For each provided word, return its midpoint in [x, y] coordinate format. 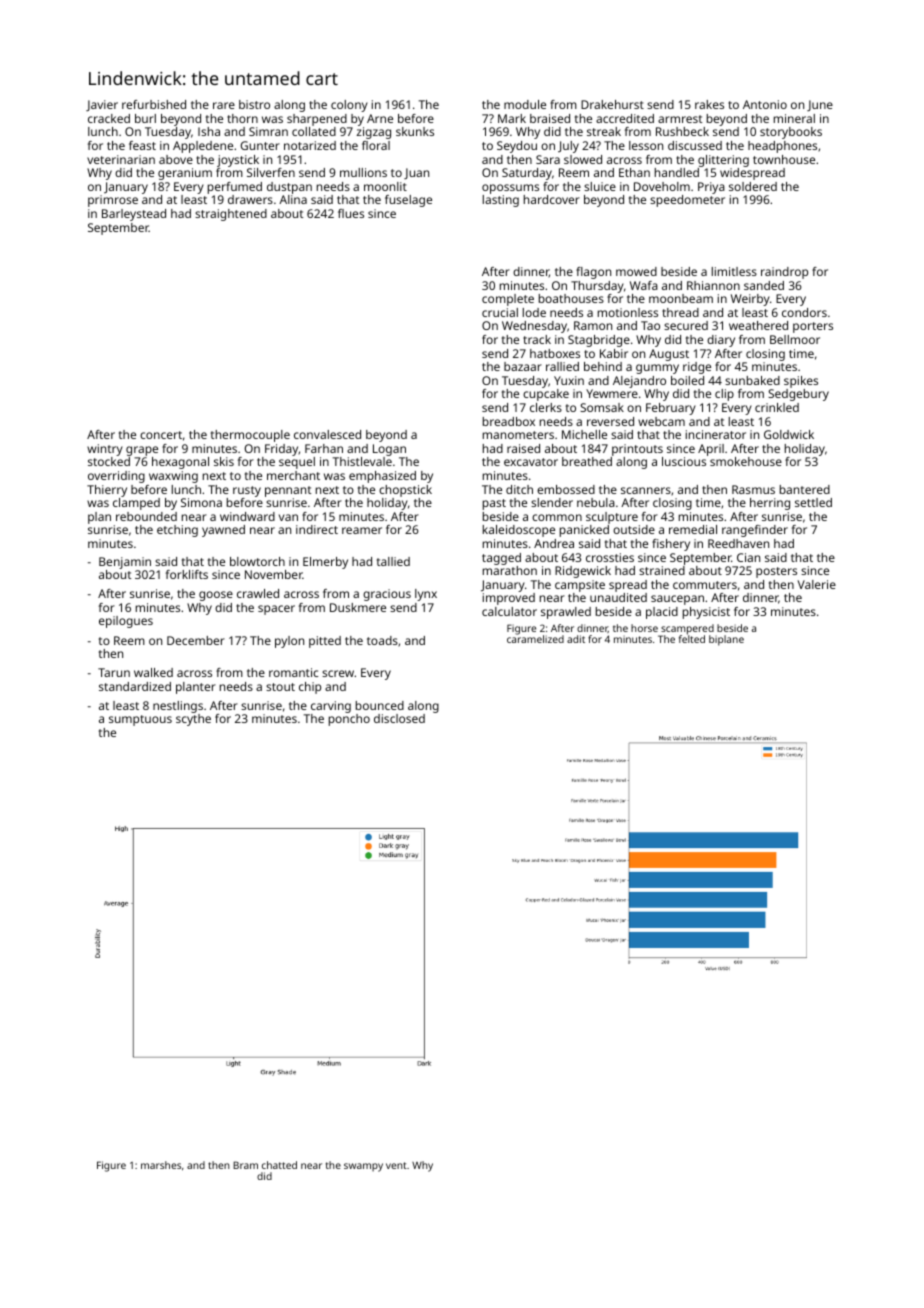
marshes [161, 1165]
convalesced [327, 434]
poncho [349, 720]
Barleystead [134, 215]
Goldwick [789, 434]
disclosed [399, 718]
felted [692, 639]
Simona [201, 502]
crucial [500, 312]
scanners [646, 490]
